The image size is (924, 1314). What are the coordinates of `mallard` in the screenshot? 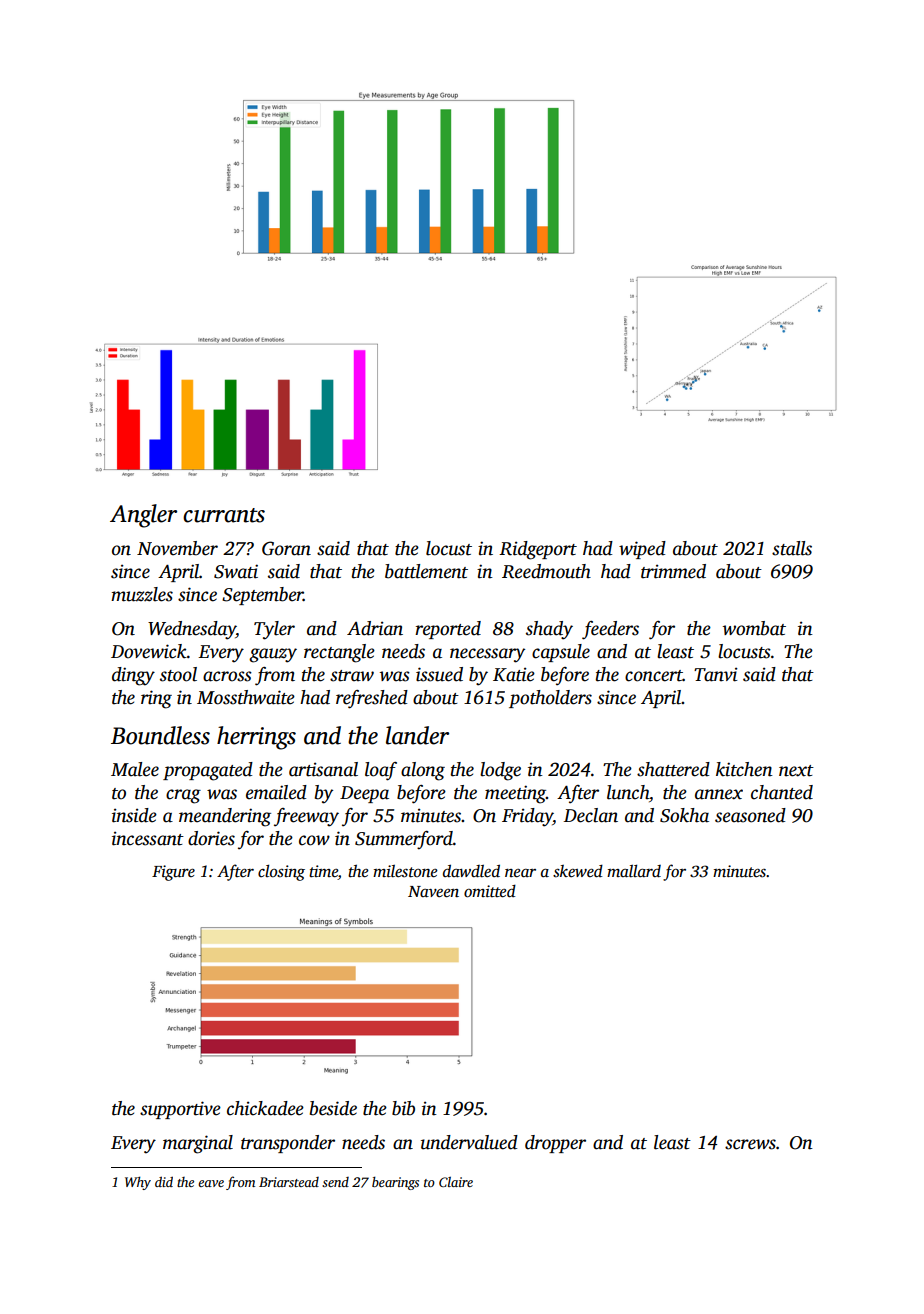 It's located at (634, 871).
